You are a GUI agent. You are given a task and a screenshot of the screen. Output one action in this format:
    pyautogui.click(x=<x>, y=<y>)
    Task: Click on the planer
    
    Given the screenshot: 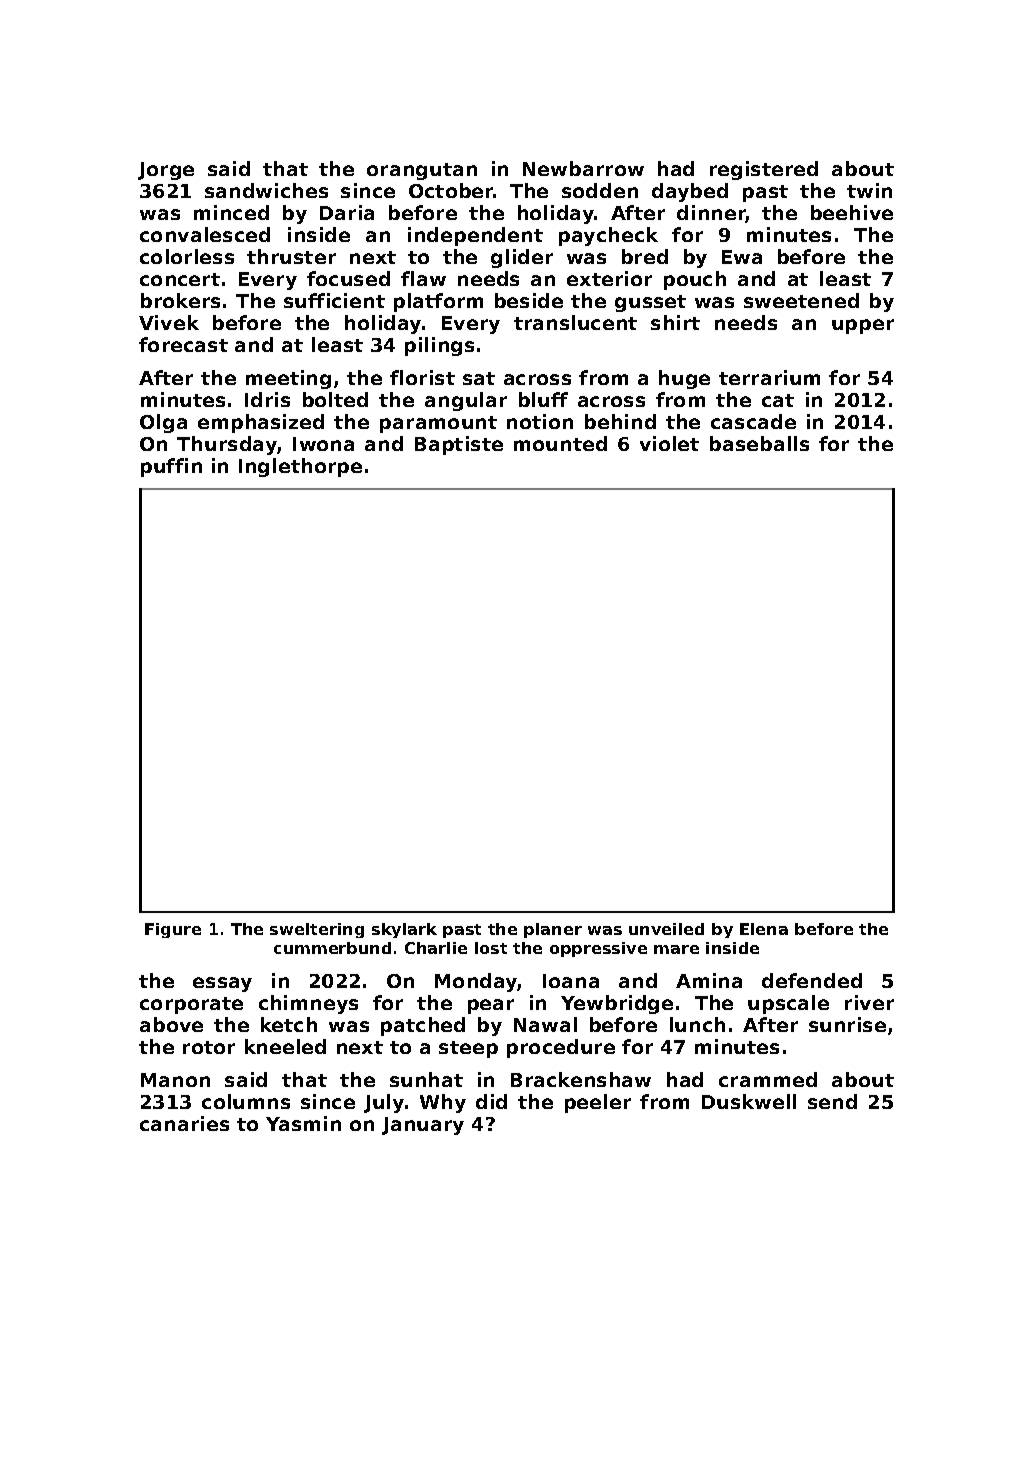 What is the action you would take?
    pyautogui.click(x=553, y=930)
